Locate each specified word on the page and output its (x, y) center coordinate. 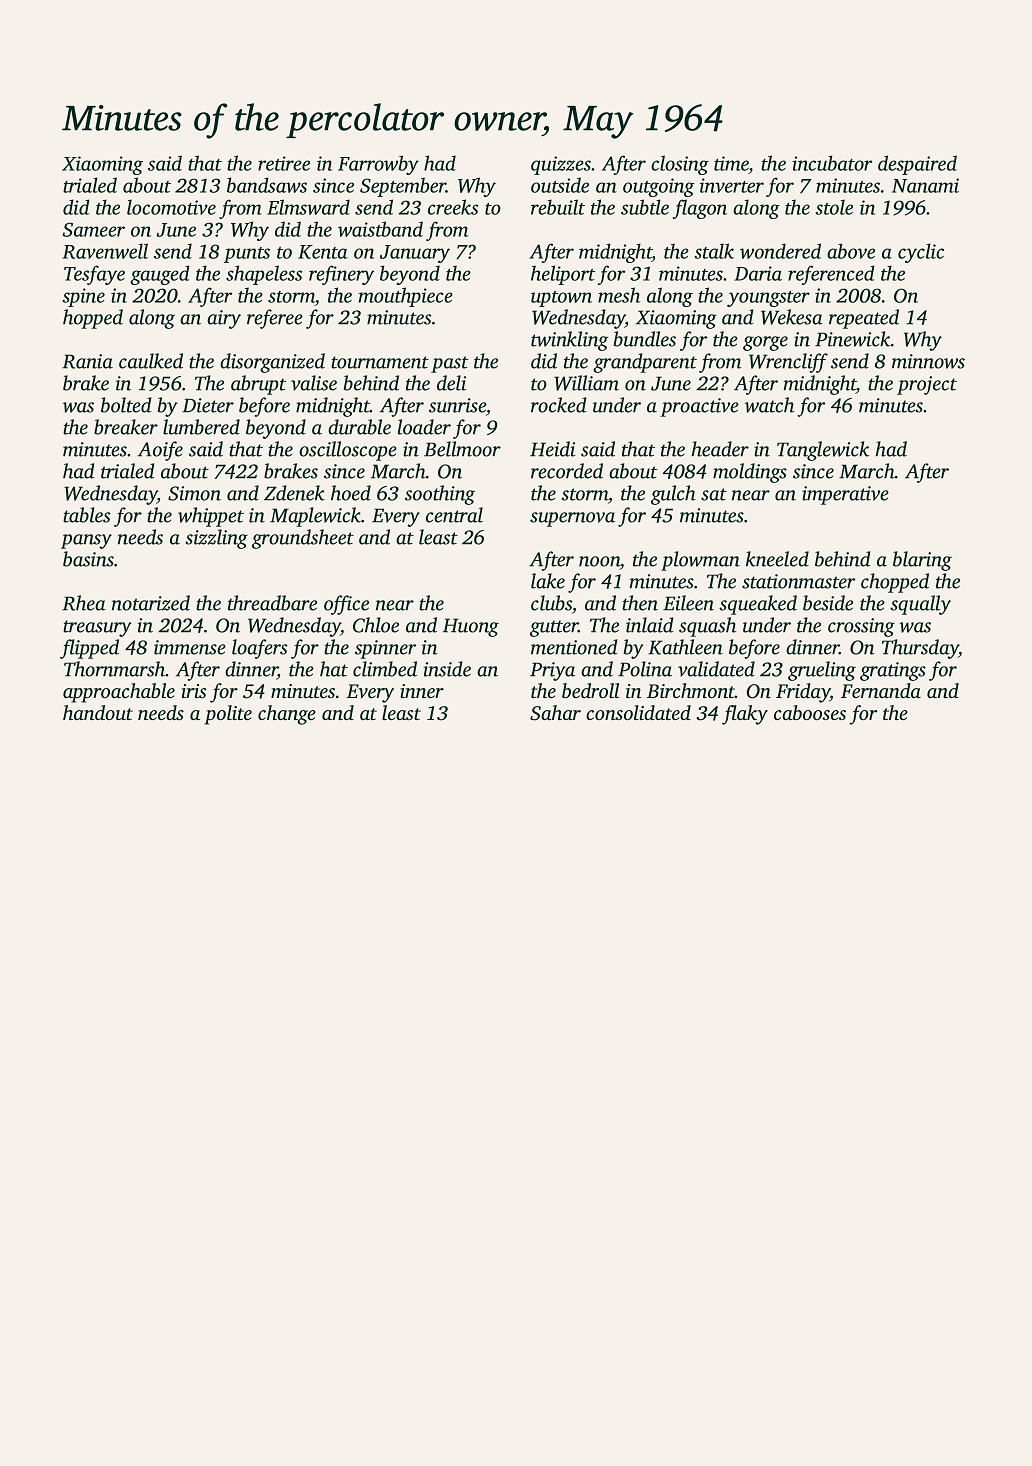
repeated (864, 319)
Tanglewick (823, 451)
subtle (645, 207)
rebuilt (558, 207)
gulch (673, 495)
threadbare (272, 603)
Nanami (925, 185)
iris (194, 691)
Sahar (555, 713)
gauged (160, 275)
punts (247, 255)
